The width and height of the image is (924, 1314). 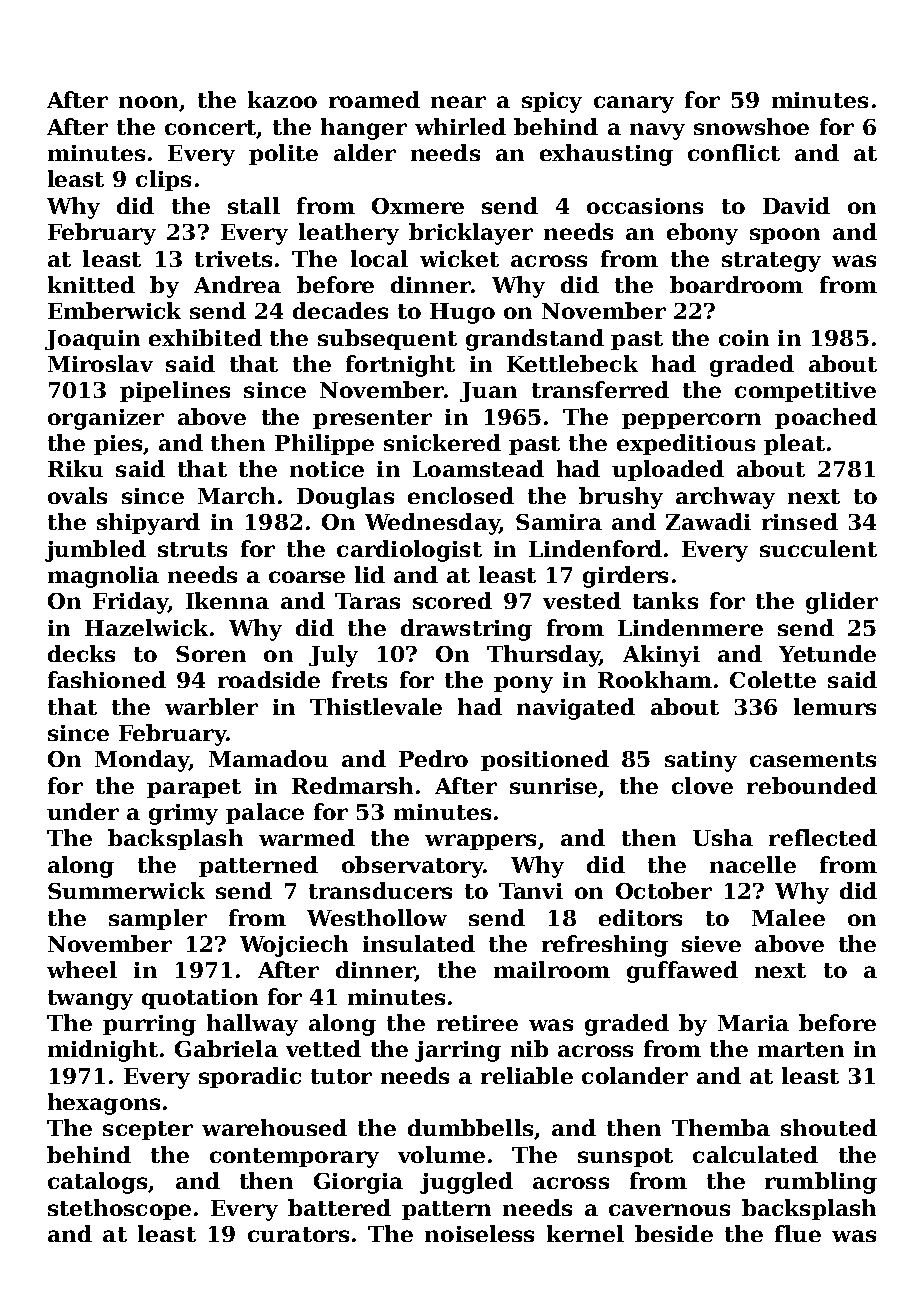 What do you see at coordinates (307, 837) in the image?
I see `warmed` at bounding box center [307, 837].
